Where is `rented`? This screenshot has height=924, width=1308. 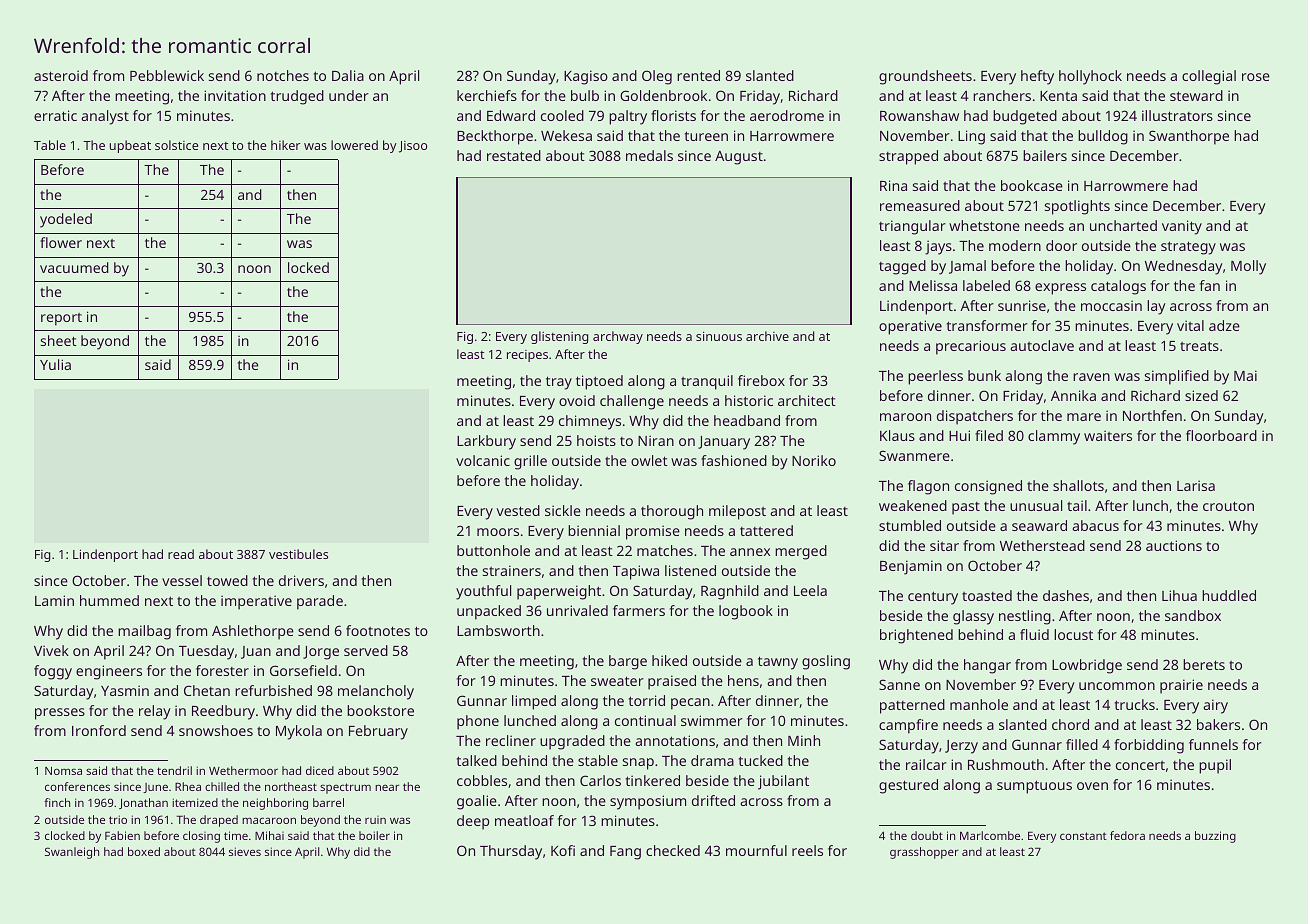
rented is located at coordinates (698, 75).
